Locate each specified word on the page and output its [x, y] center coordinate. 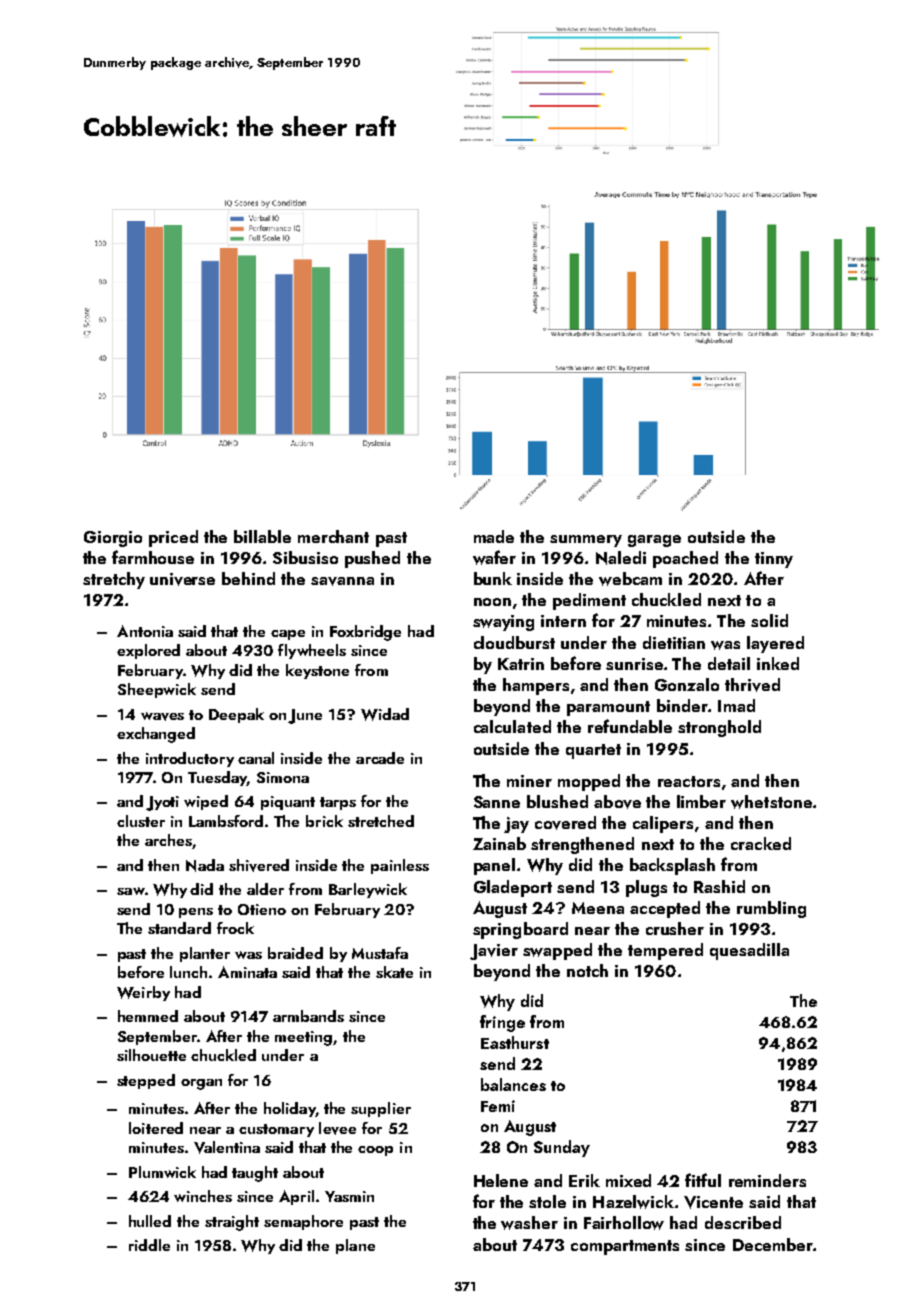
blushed [557, 801]
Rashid [719, 886]
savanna [342, 581]
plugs [646, 888]
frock [235, 928]
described [743, 1222]
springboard [520, 930]
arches [168, 840]
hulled [150, 1221]
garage [654, 541]
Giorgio [113, 539]
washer [529, 1223]
